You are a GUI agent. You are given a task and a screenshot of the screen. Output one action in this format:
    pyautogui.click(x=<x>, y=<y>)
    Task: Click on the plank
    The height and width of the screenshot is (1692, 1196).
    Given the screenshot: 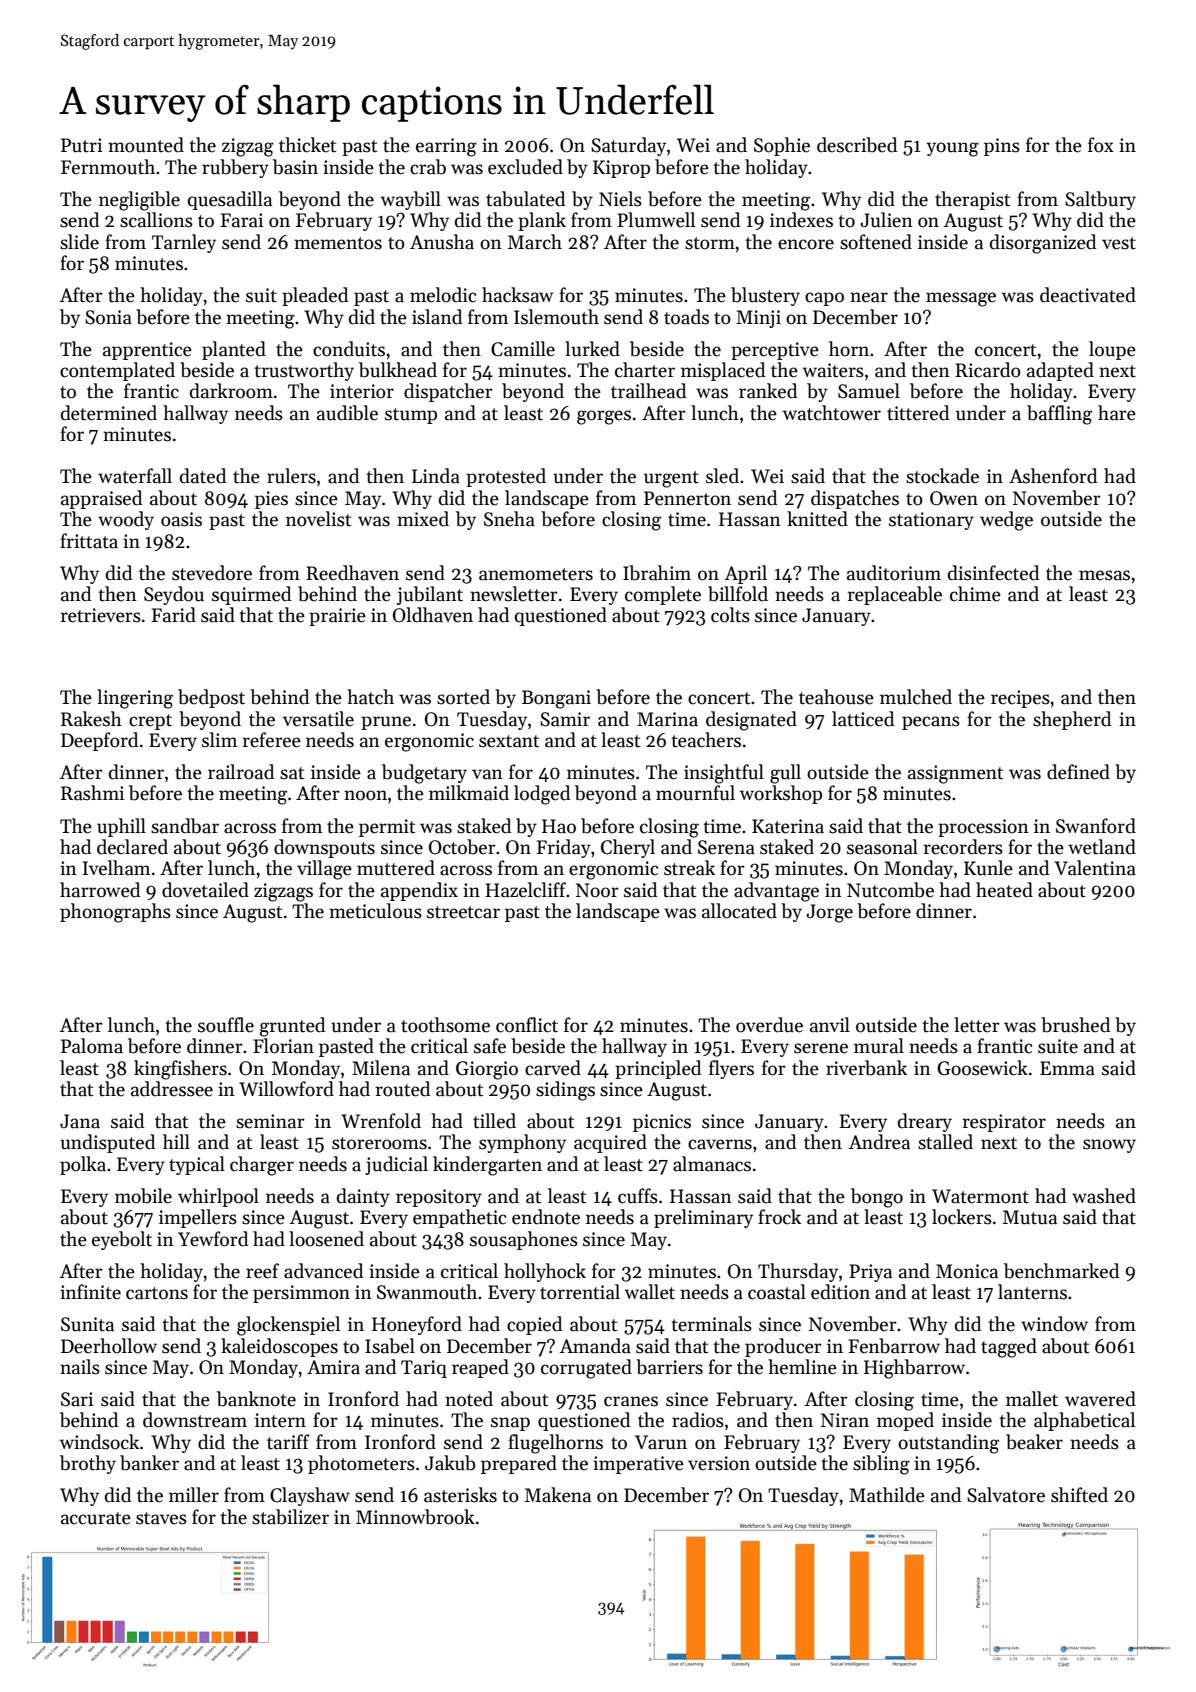 What is the action you would take?
    pyautogui.click(x=542, y=221)
